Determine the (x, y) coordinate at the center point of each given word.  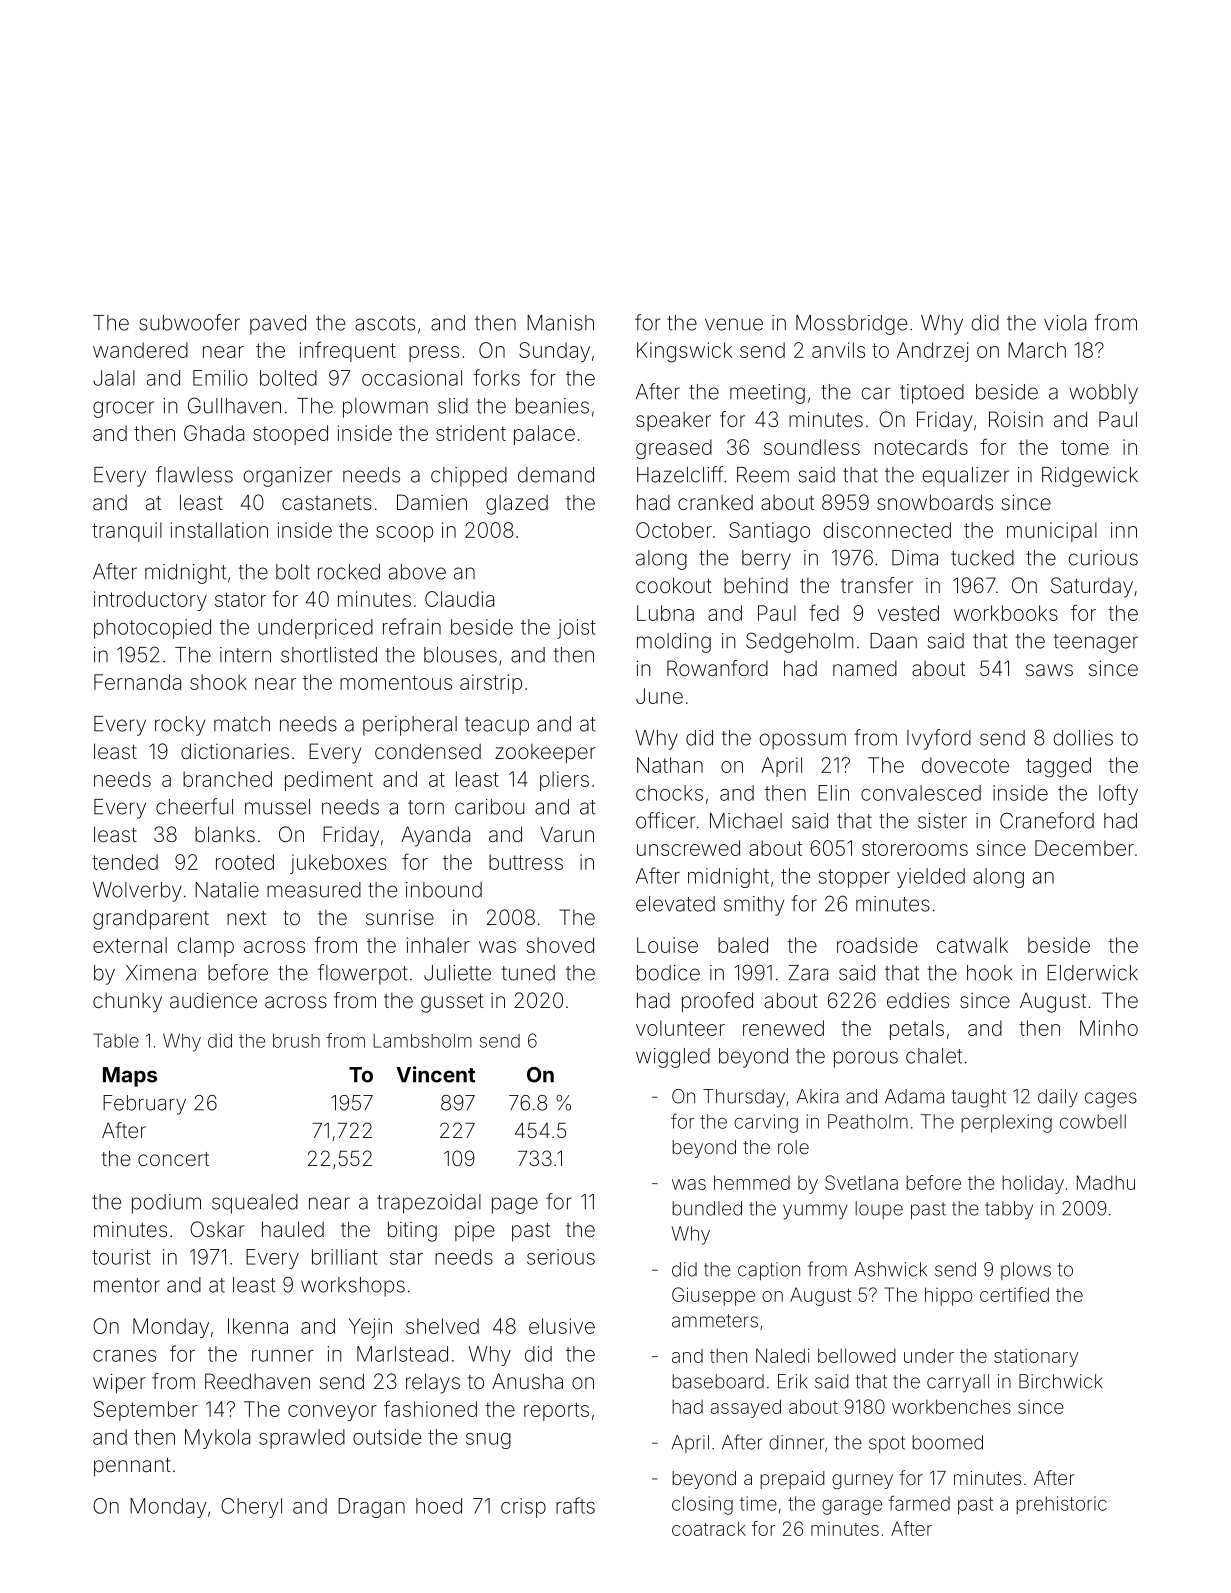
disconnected (887, 530)
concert (173, 1159)
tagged (1058, 767)
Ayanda (435, 836)
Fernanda (137, 682)
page (515, 1205)
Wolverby (137, 892)
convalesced (921, 793)
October (674, 530)
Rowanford (717, 668)
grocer (123, 409)
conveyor (332, 1413)
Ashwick (890, 1269)
